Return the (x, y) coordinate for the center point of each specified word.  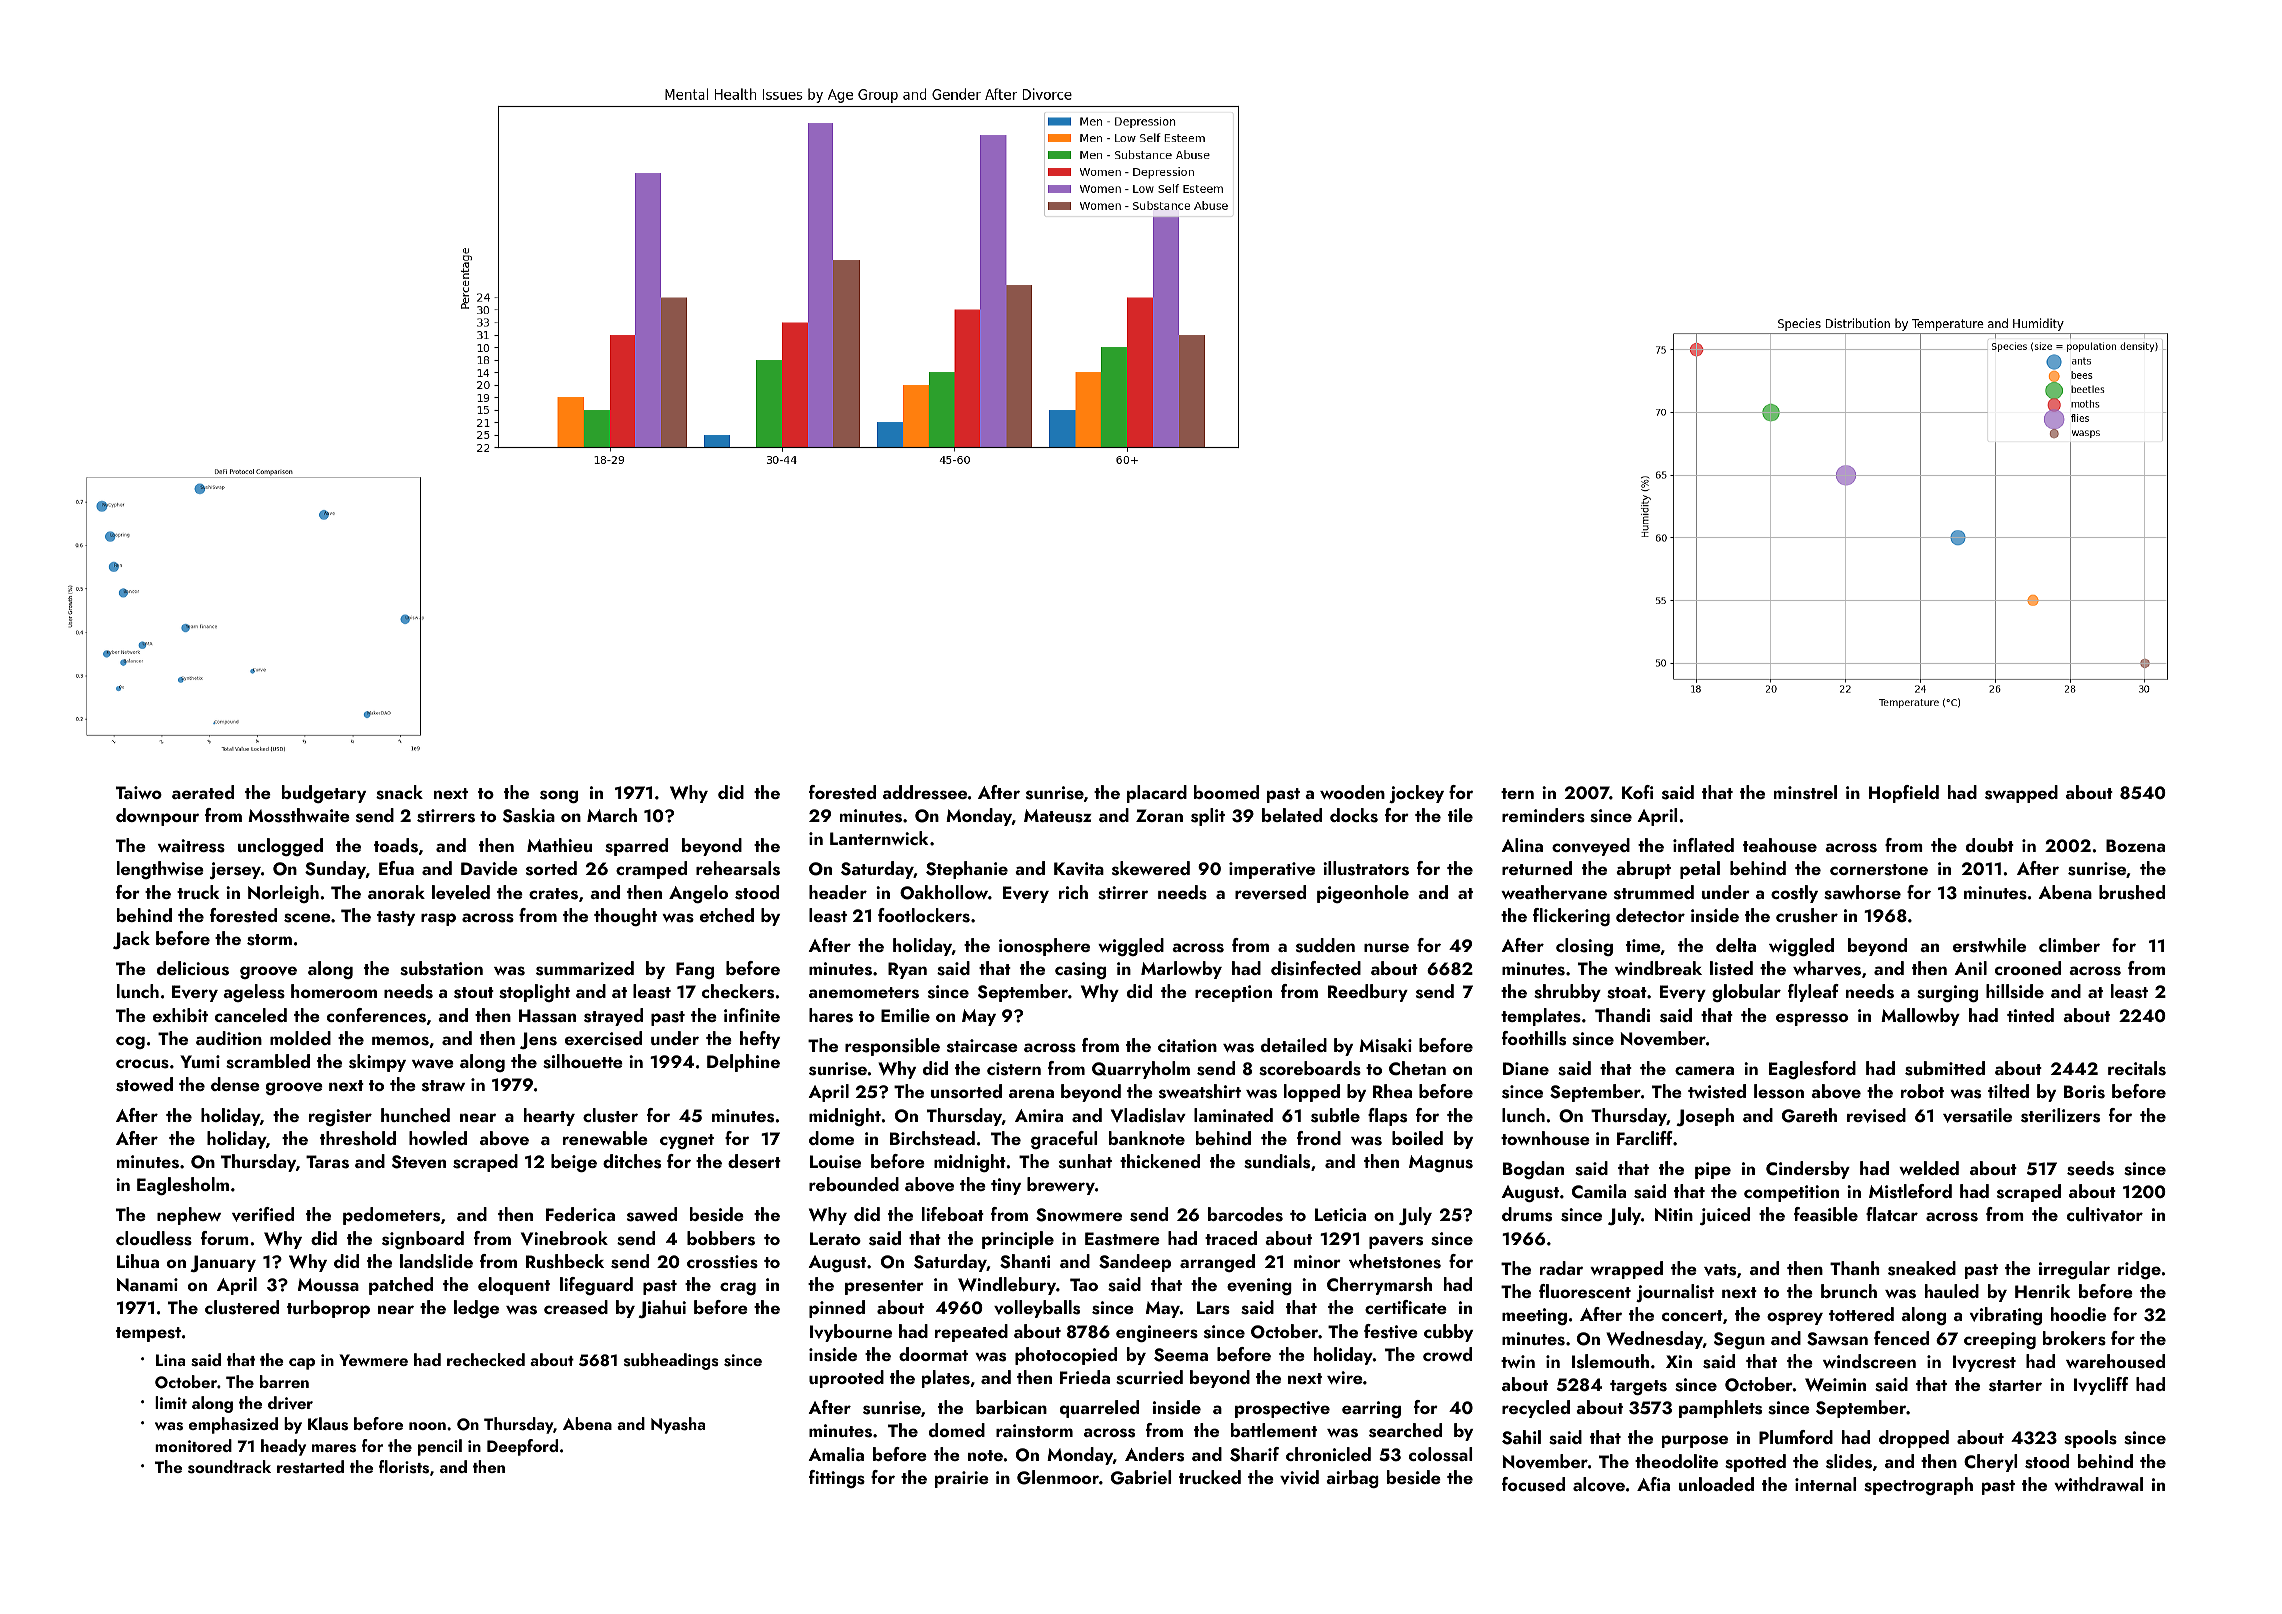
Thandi (1622, 1015)
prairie (962, 1479)
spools (2090, 1439)
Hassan (547, 1016)
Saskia (529, 815)
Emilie (905, 1015)
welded (1929, 1168)
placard (1157, 794)
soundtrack (229, 1467)
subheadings (671, 1361)
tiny (1006, 1186)
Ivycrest (1984, 1363)
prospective (1282, 1409)
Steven (419, 1162)
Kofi (1637, 792)
